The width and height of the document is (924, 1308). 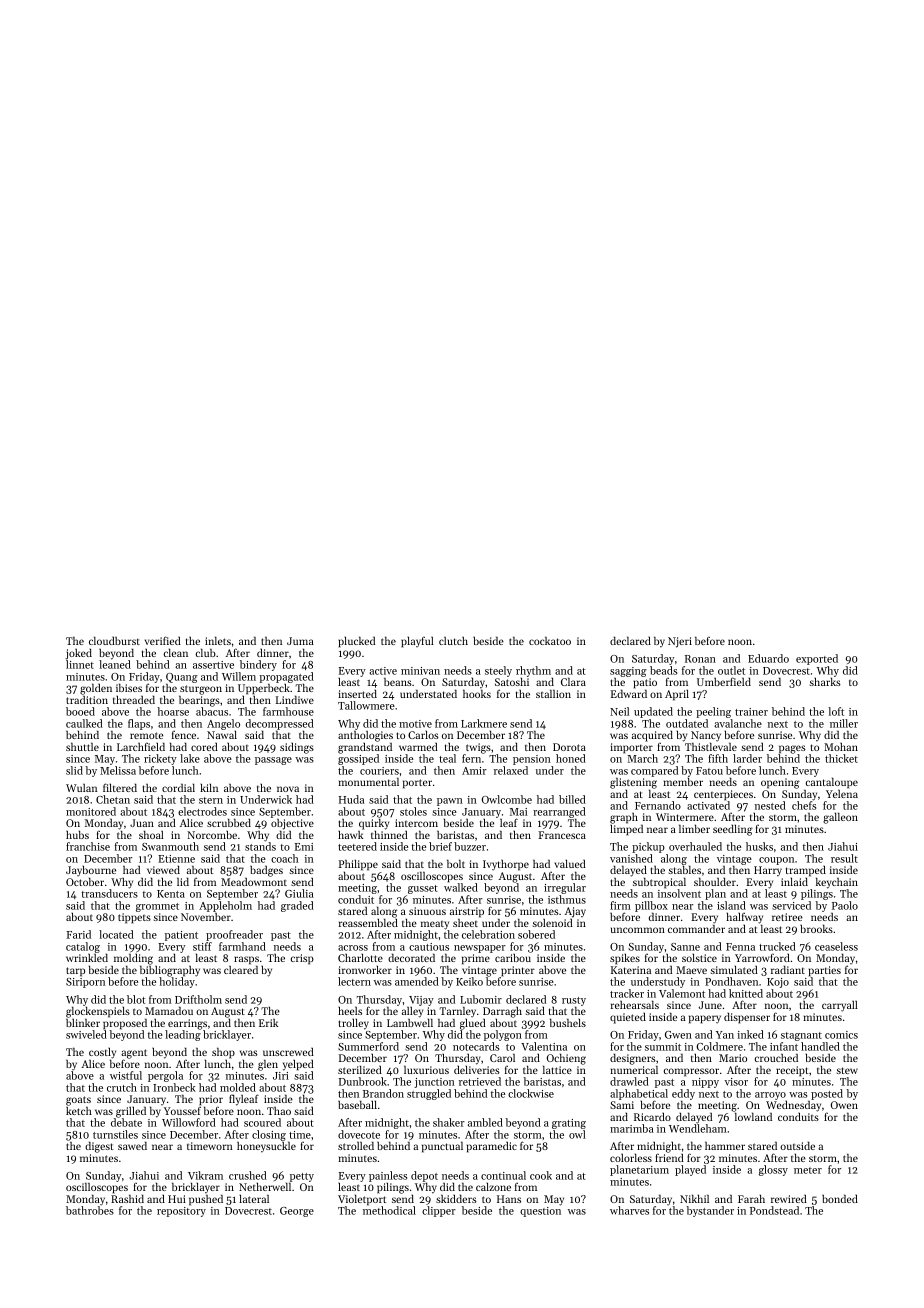 What do you see at coordinates (467, 912) in the document?
I see `airstrip` at bounding box center [467, 912].
